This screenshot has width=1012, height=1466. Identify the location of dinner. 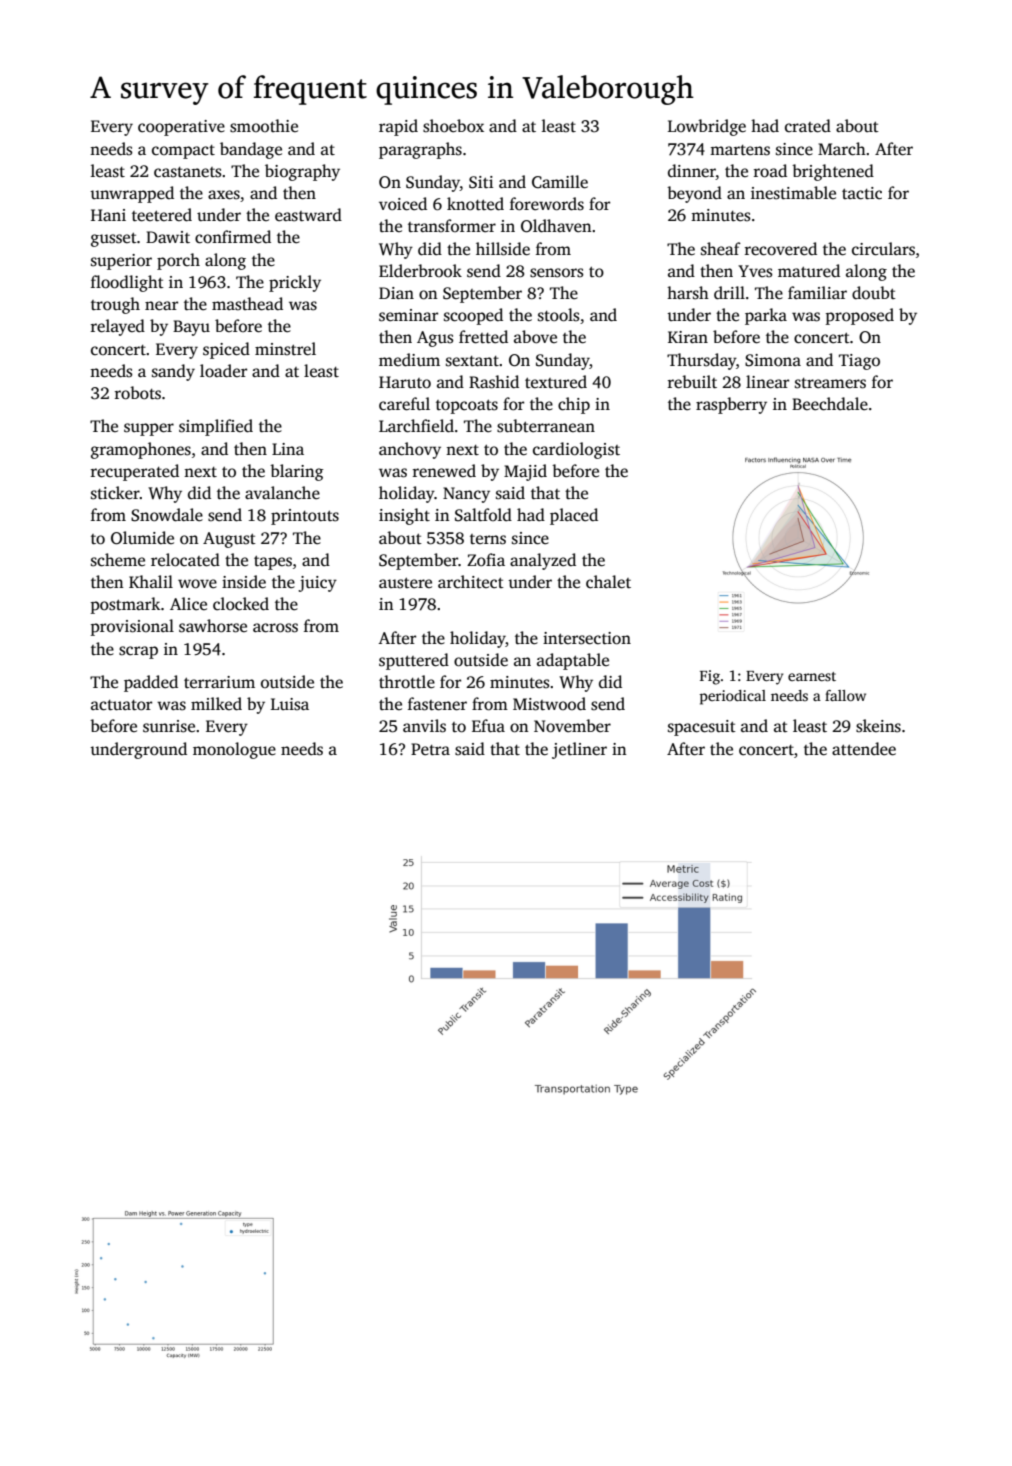
(692, 171).
